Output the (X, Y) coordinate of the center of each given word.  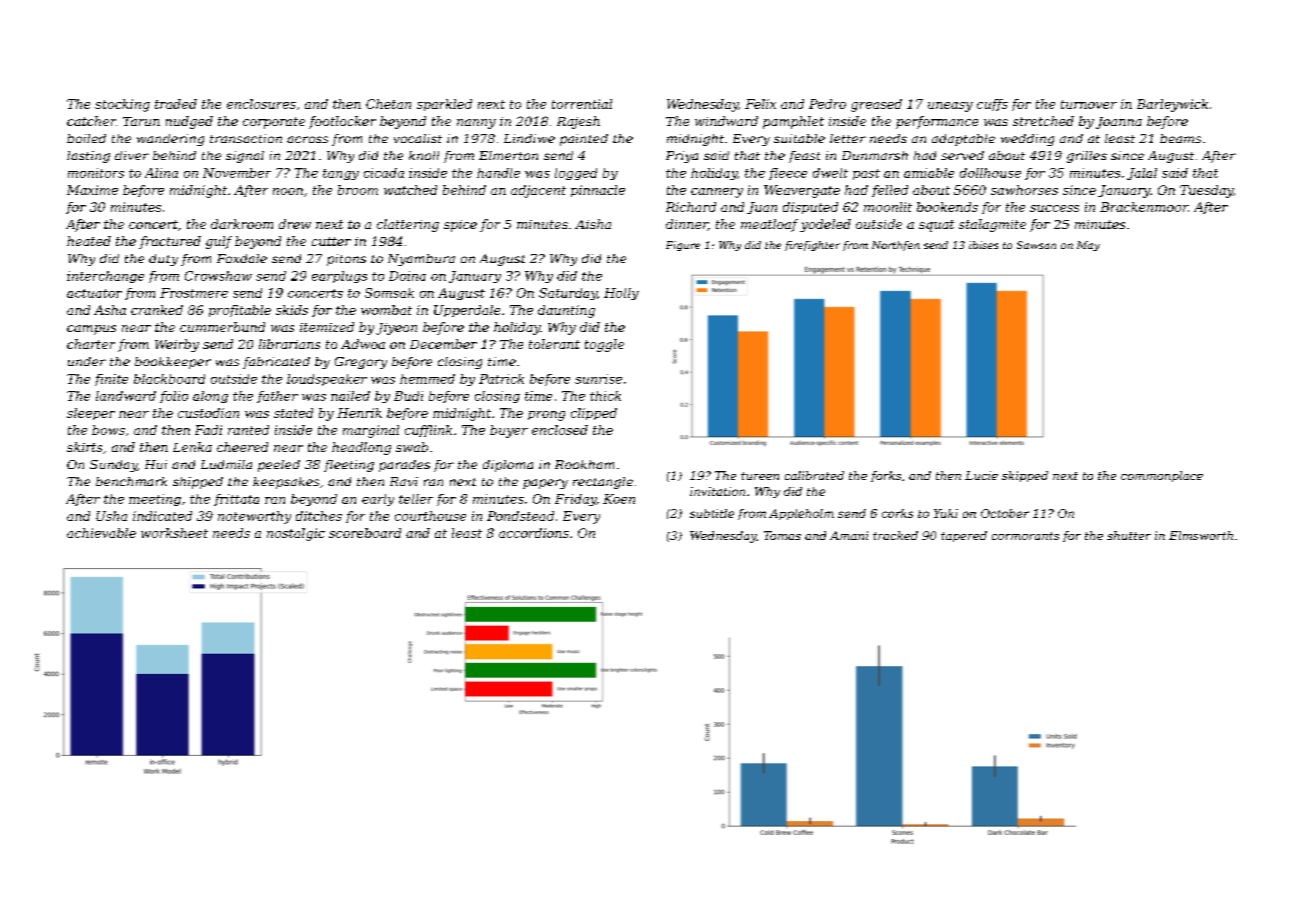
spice (460, 226)
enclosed (560, 430)
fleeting (349, 466)
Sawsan (1036, 245)
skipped (1025, 476)
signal (245, 157)
